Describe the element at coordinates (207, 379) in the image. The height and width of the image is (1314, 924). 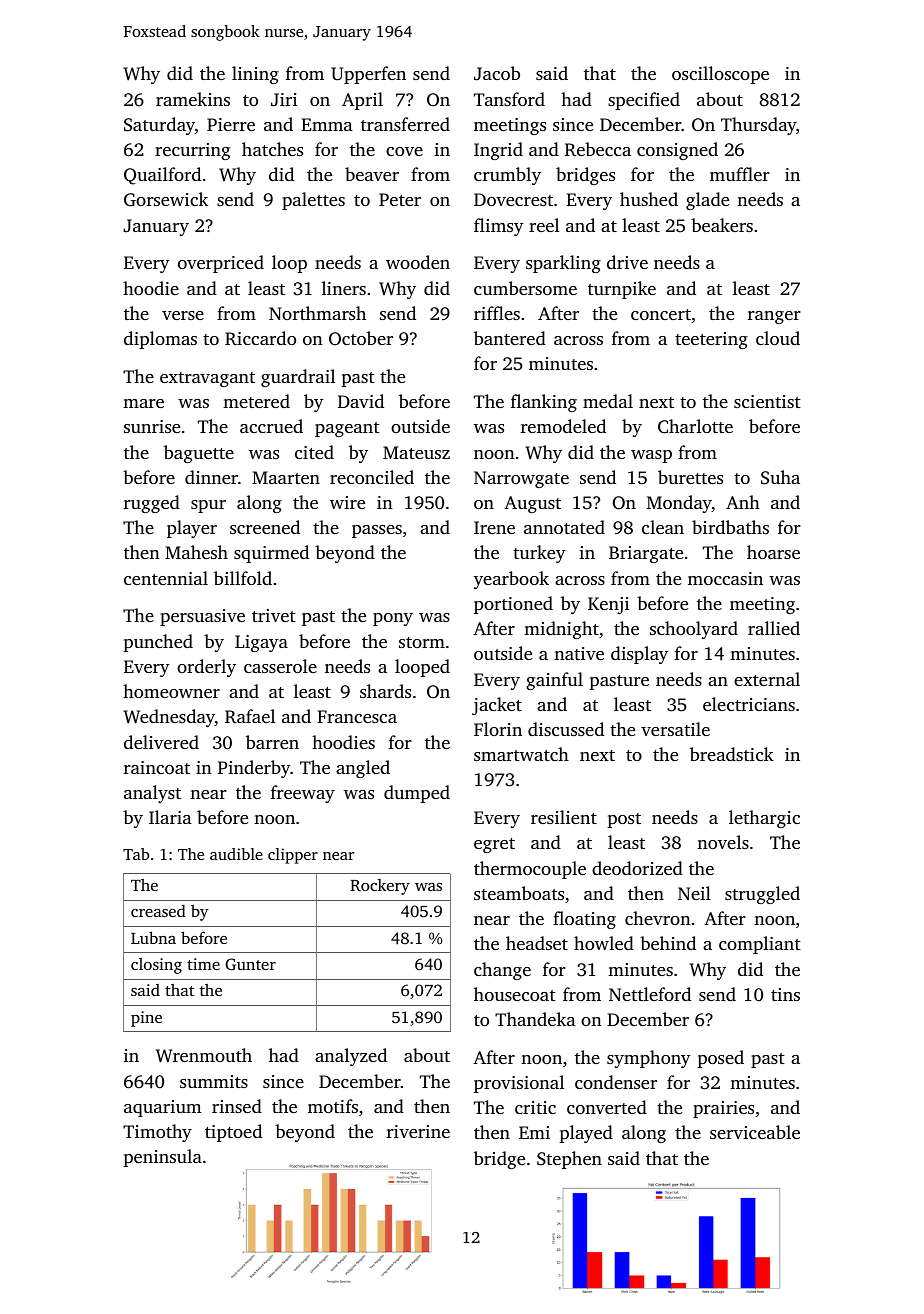
I see `extravagant` at that location.
